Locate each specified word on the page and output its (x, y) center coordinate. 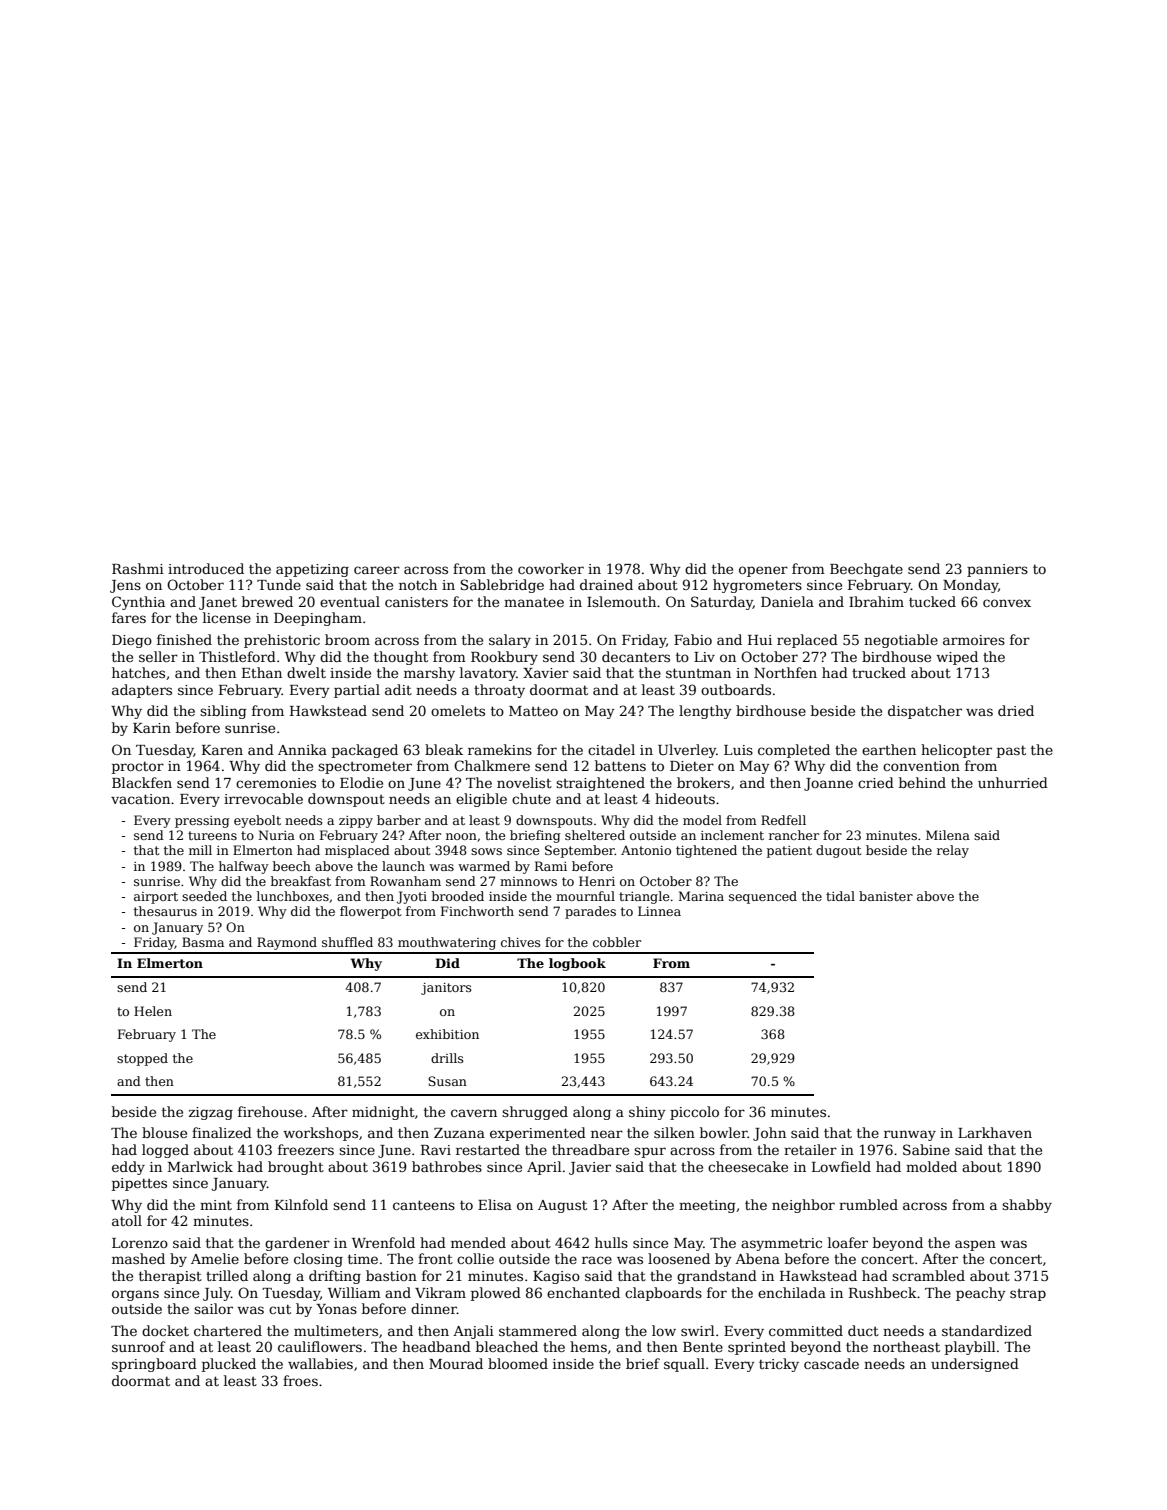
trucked (879, 672)
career (377, 570)
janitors (446, 989)
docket (165, 1330)
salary (510, 641)
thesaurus (165, 911)
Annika (302, 749)
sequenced (763, 897)
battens (620, 765)
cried (876, 782)
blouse (164, 1132)
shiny (647, 1113)
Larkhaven (995, 1132)
